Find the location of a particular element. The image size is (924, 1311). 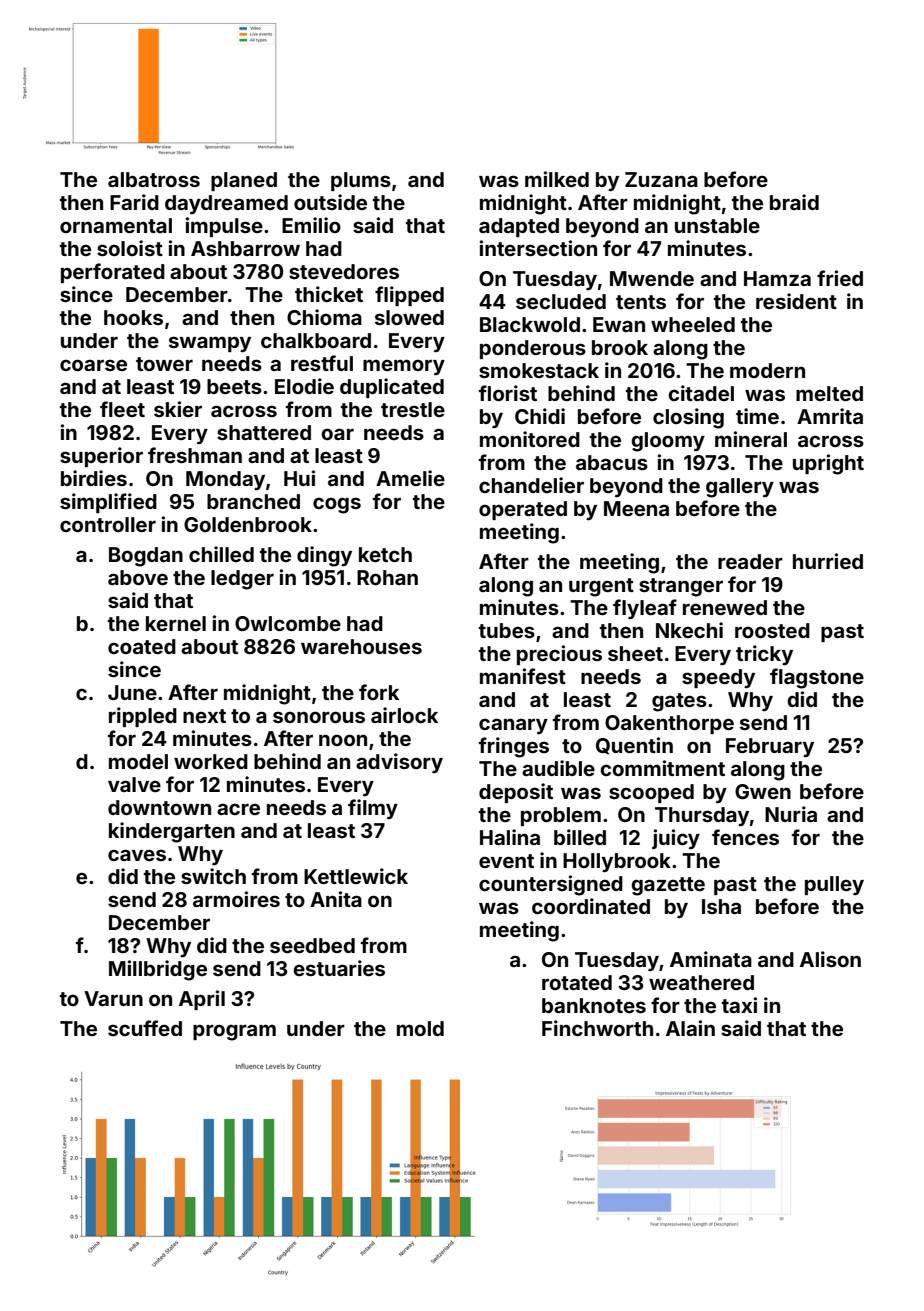

Gwen is located at coordinates (763, 791).
